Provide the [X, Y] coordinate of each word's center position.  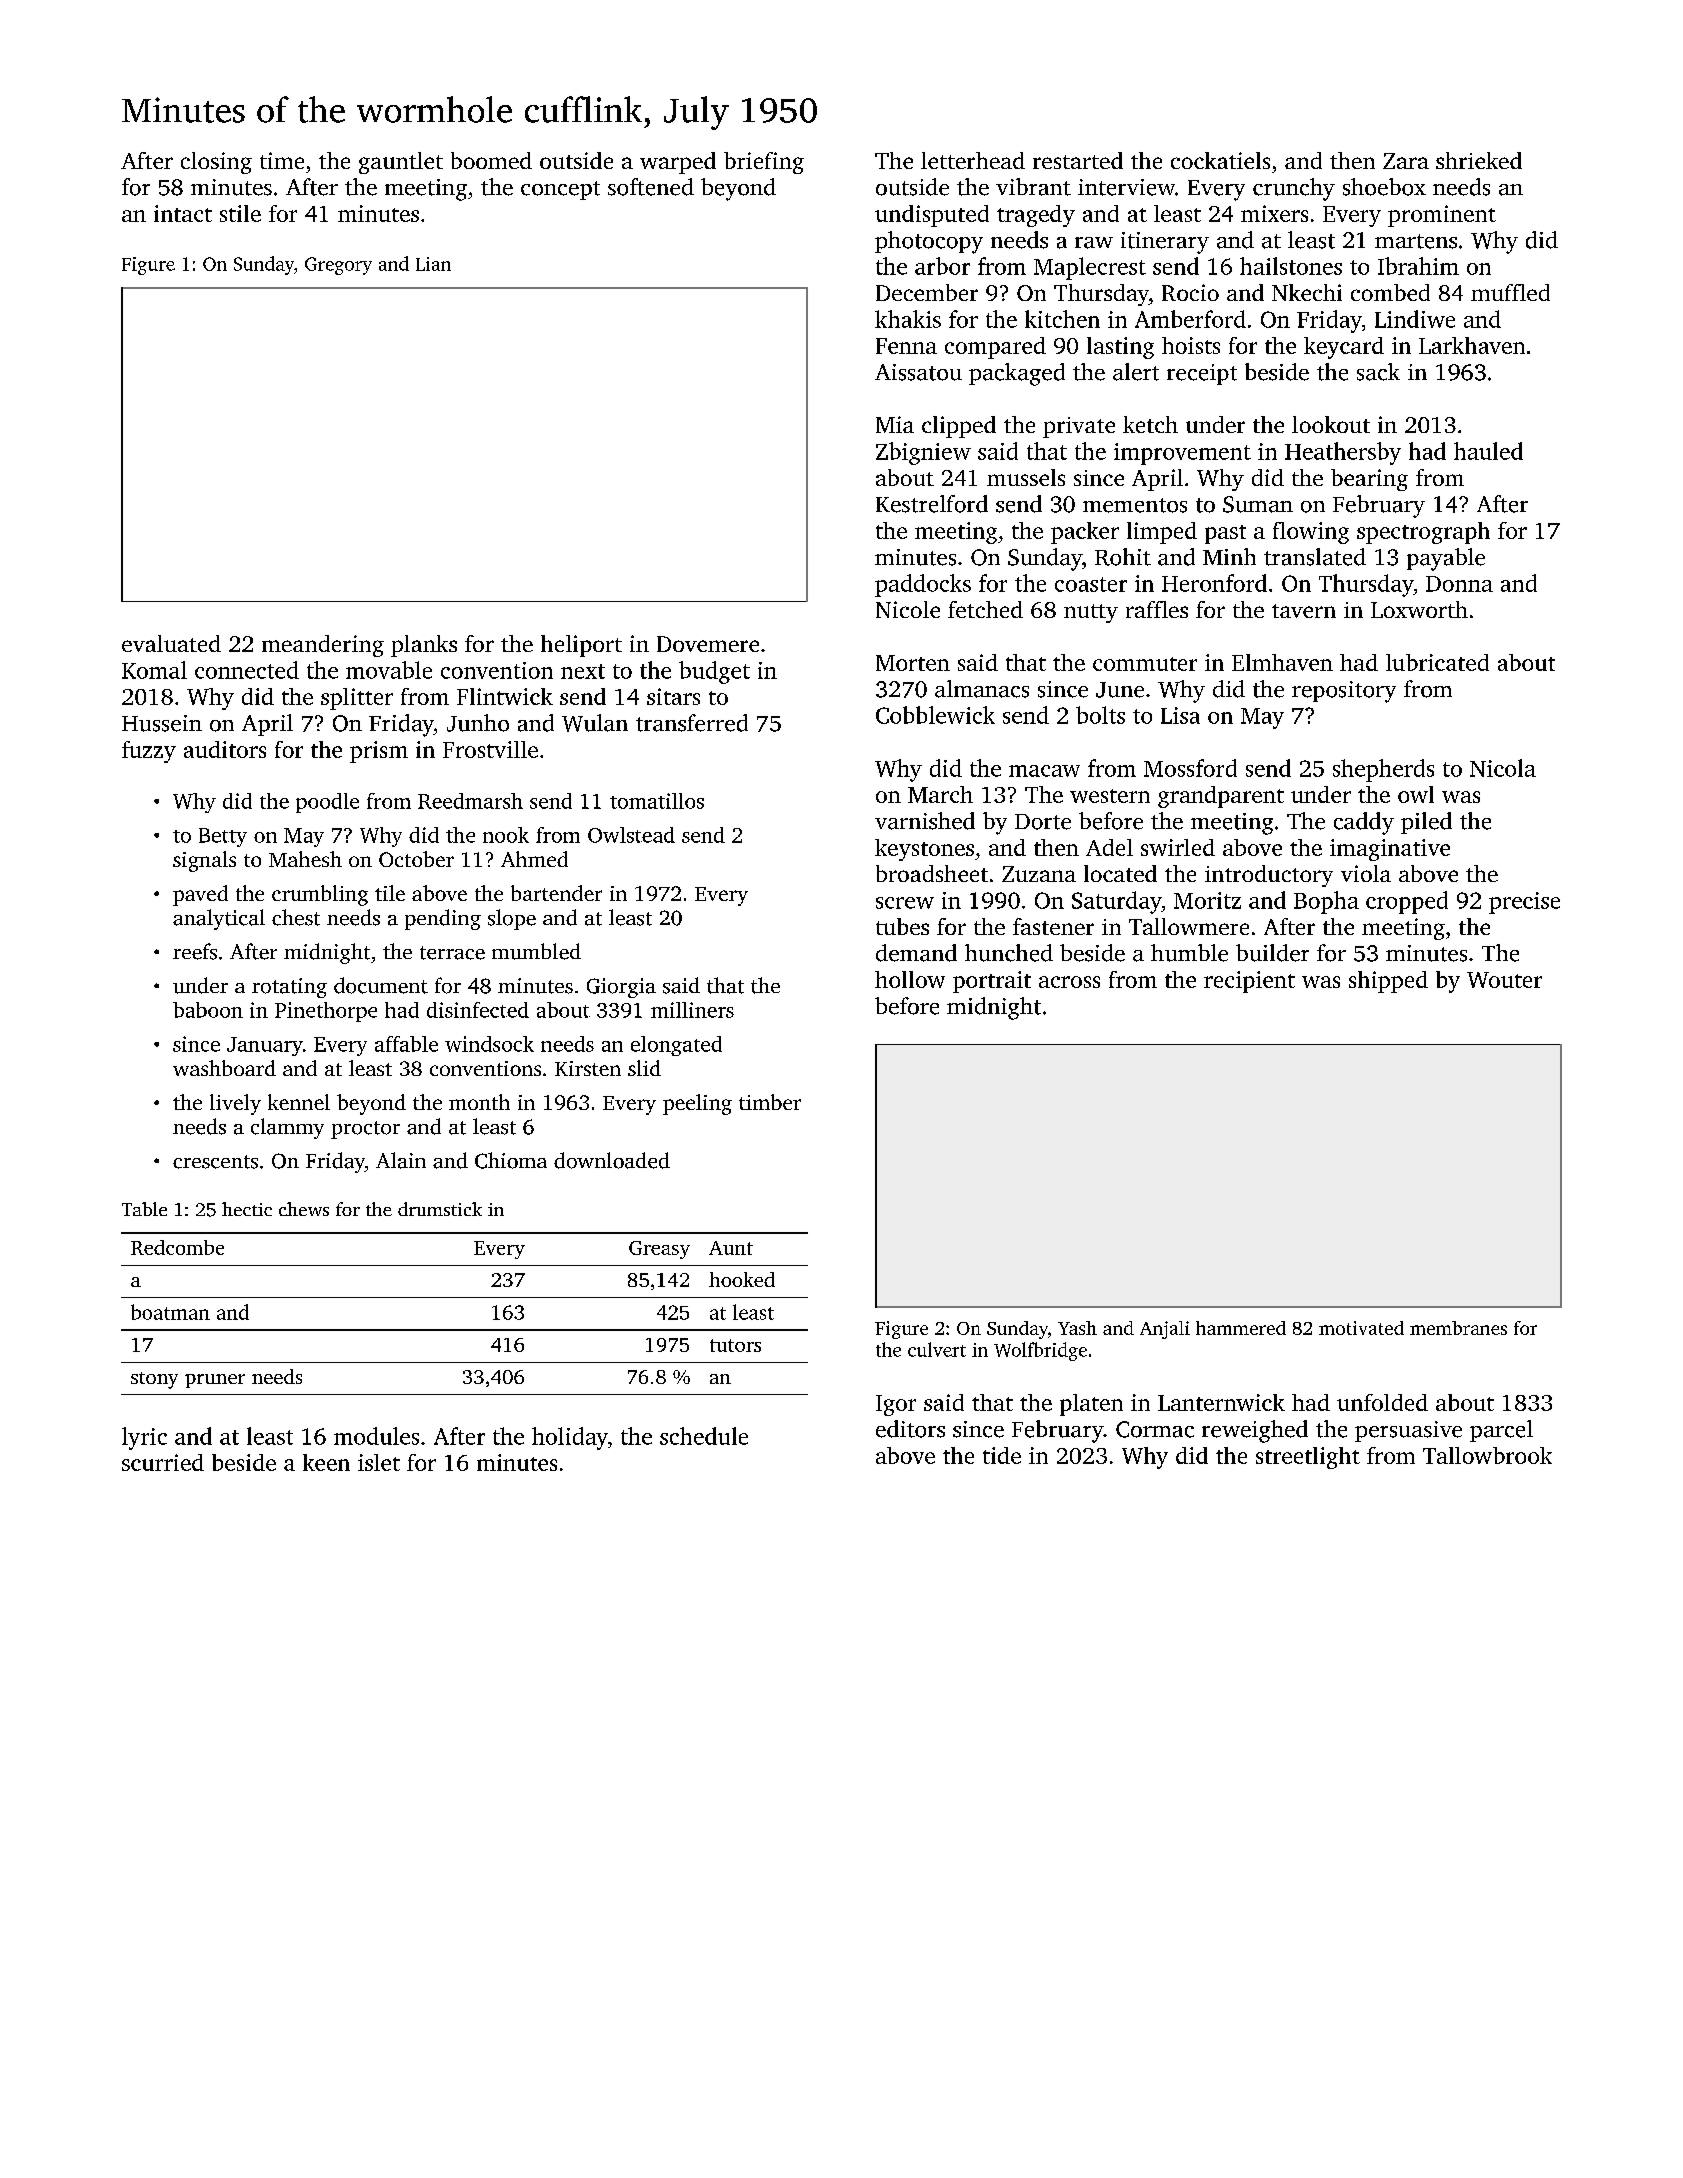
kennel [299, 1102]
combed [1390, 292]
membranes [1458, 1328]
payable [1446, 559]
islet [379, 1462]
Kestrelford [932, 504]
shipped [1388, 982]
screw [905, 903]
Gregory [338, 266]
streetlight [1308, 1458]
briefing [764, 163]
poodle [327, 803]
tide [1002, 1455]
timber [770, 1102]
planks [424, 646]
